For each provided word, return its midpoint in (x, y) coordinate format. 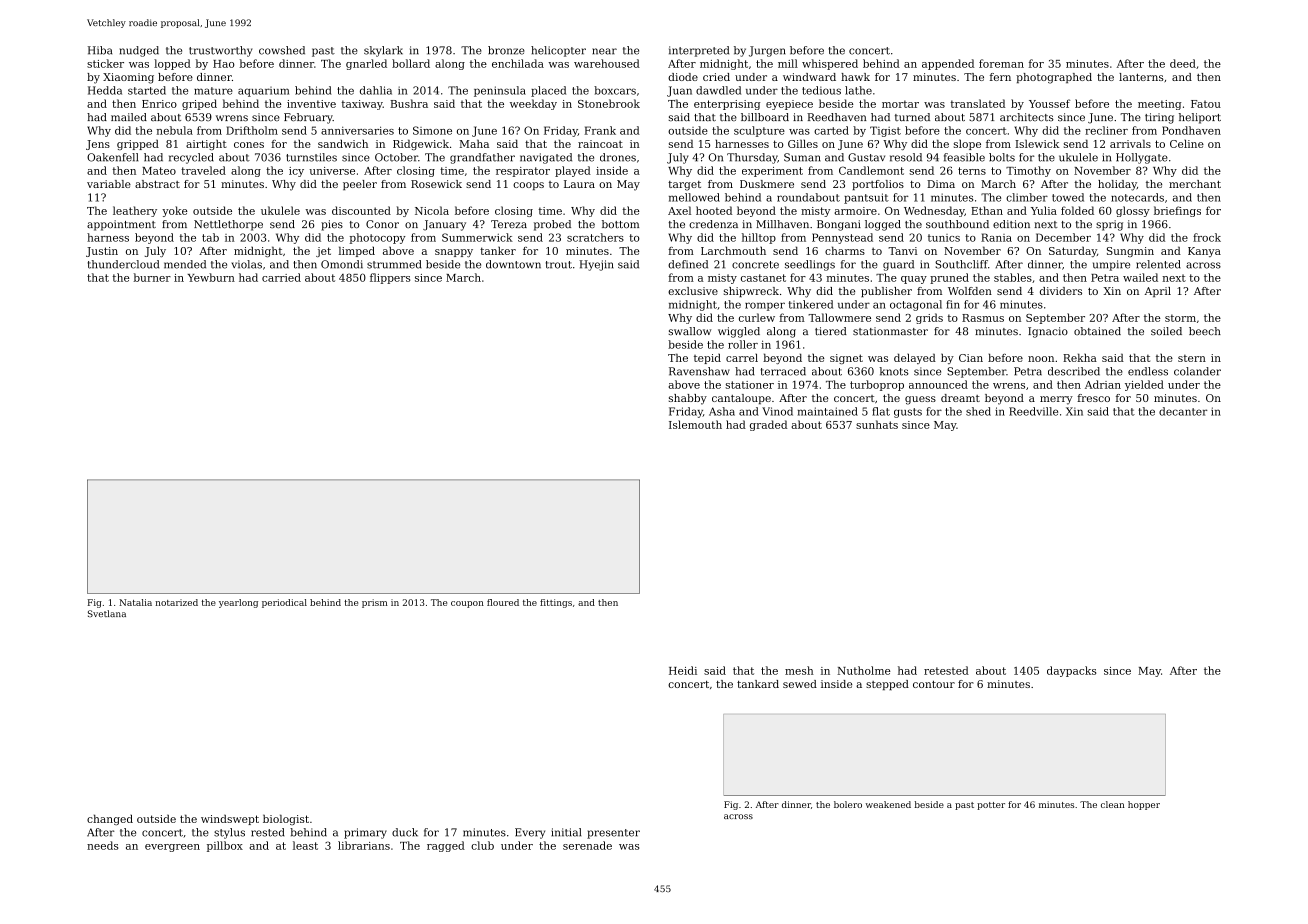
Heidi (683, 670)
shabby (688, 399)
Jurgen (767, 51)
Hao (224, 64)
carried (281, 277)
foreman (1001, 63)
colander (1197, 371)
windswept (230, 819)
